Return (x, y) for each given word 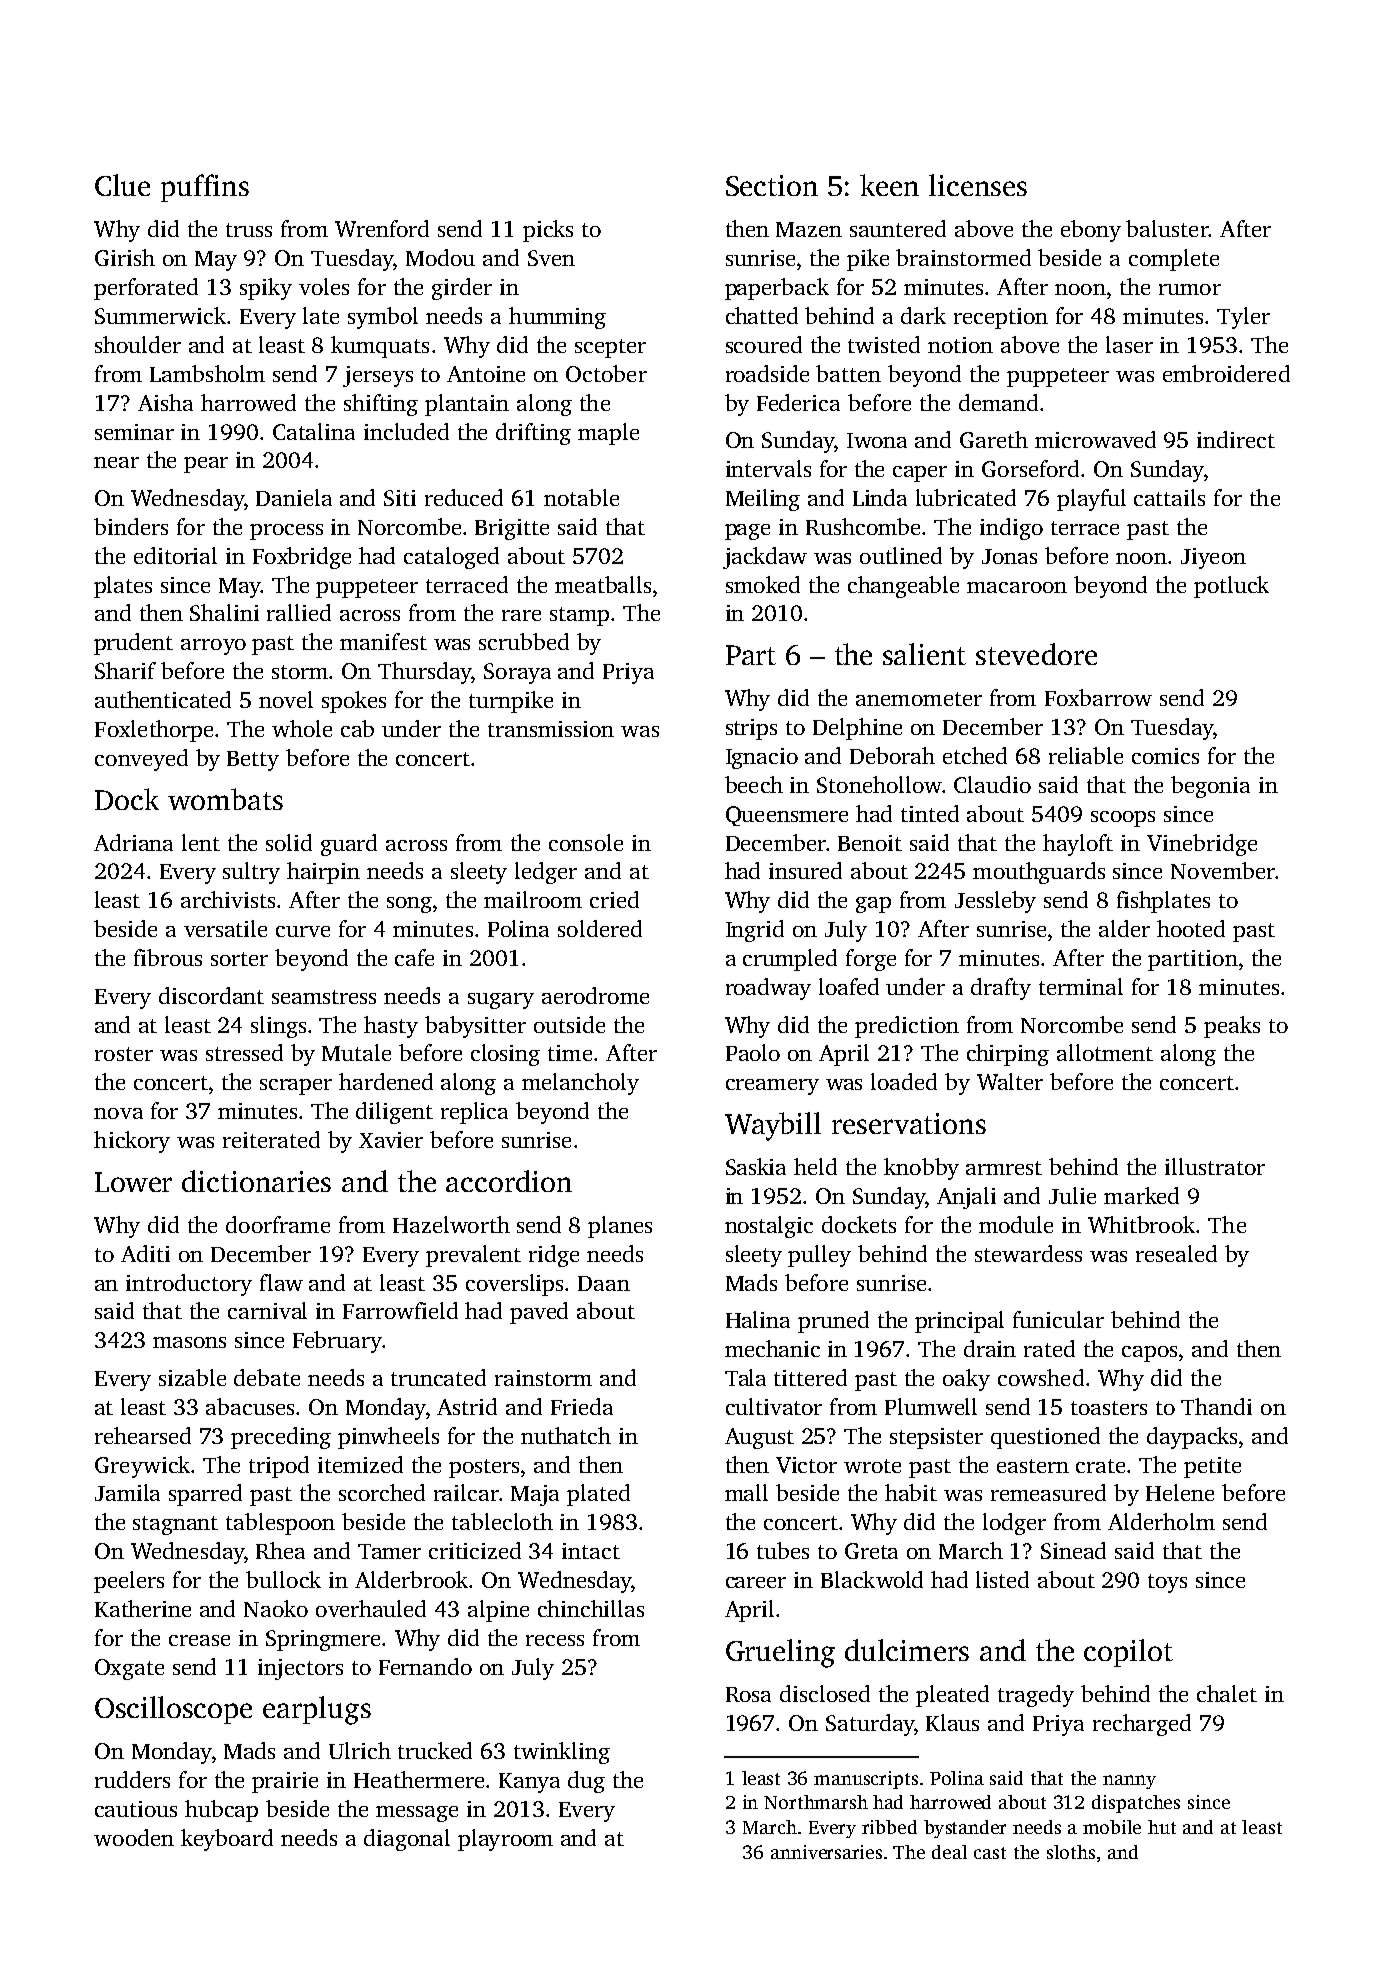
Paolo (753, 1052)
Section (772, 185)
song (409, 905)
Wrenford (382, 228)
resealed (1176, 1253)
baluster (1167, 228)
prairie (285, 1782)
